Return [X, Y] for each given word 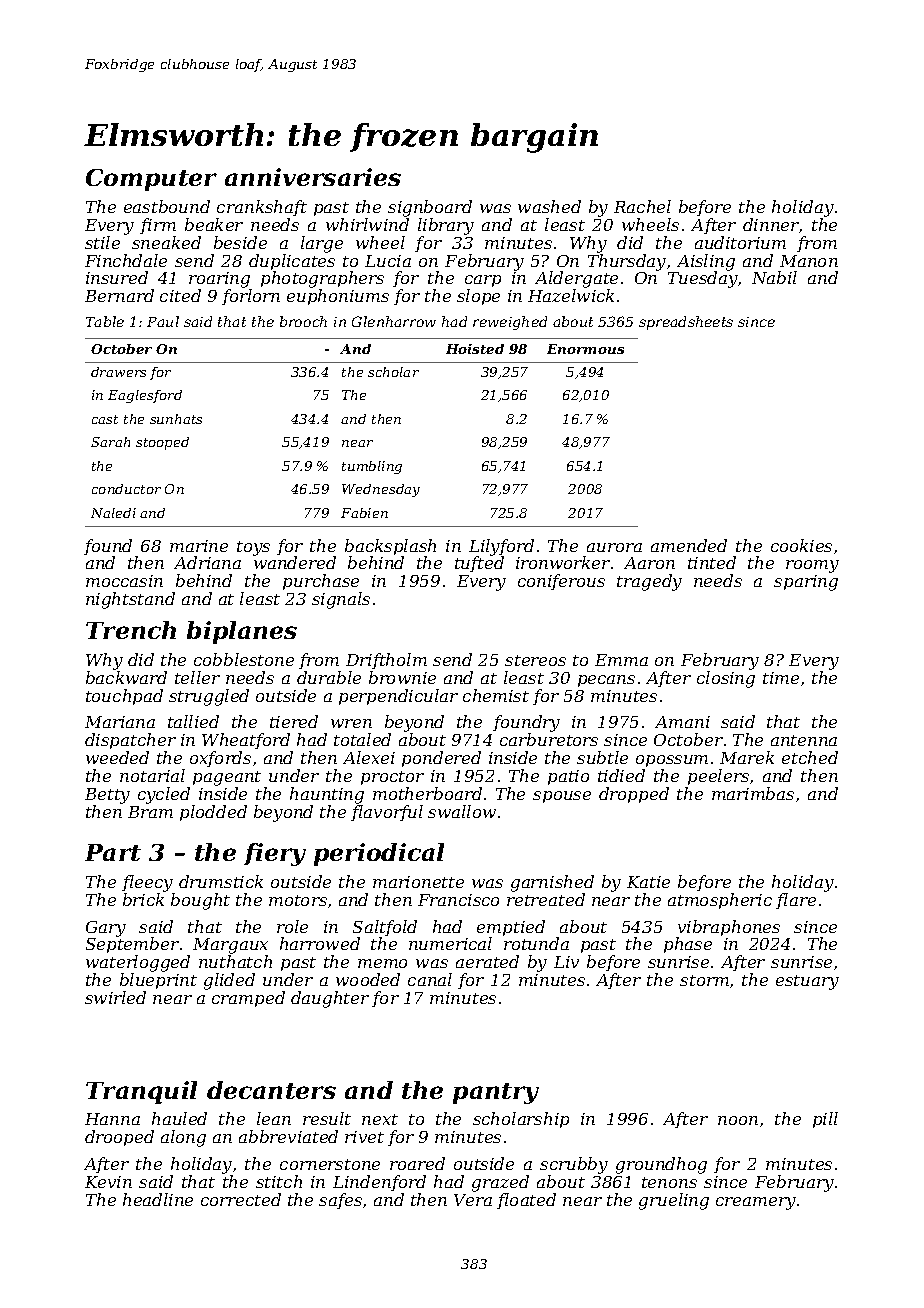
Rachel [642, 206]
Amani [682, 722]
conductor [126, 489]
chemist [496, 695]
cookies [801, 545]
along [183, 1138]
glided [229, 981]
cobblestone [244, 659]
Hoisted [475, 349]
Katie [648, 882]
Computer [151, 180]
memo [382, 963]
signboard [430, 208]
